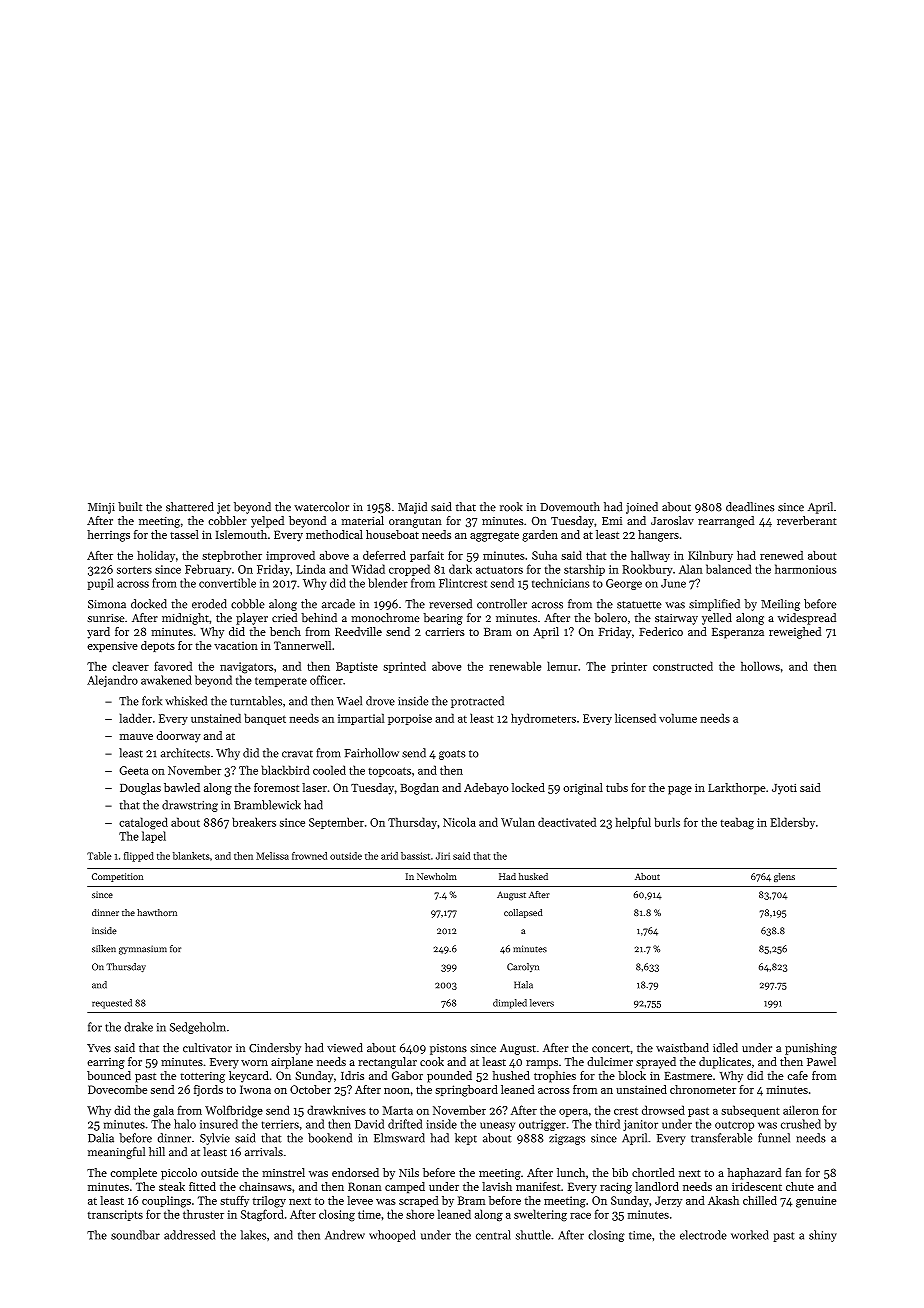 This screenshot has height=1308, width=924. What do you see at coordinates (499, 570) in the screenshot?
I see `actuators` at bounding box center [499, 570].
